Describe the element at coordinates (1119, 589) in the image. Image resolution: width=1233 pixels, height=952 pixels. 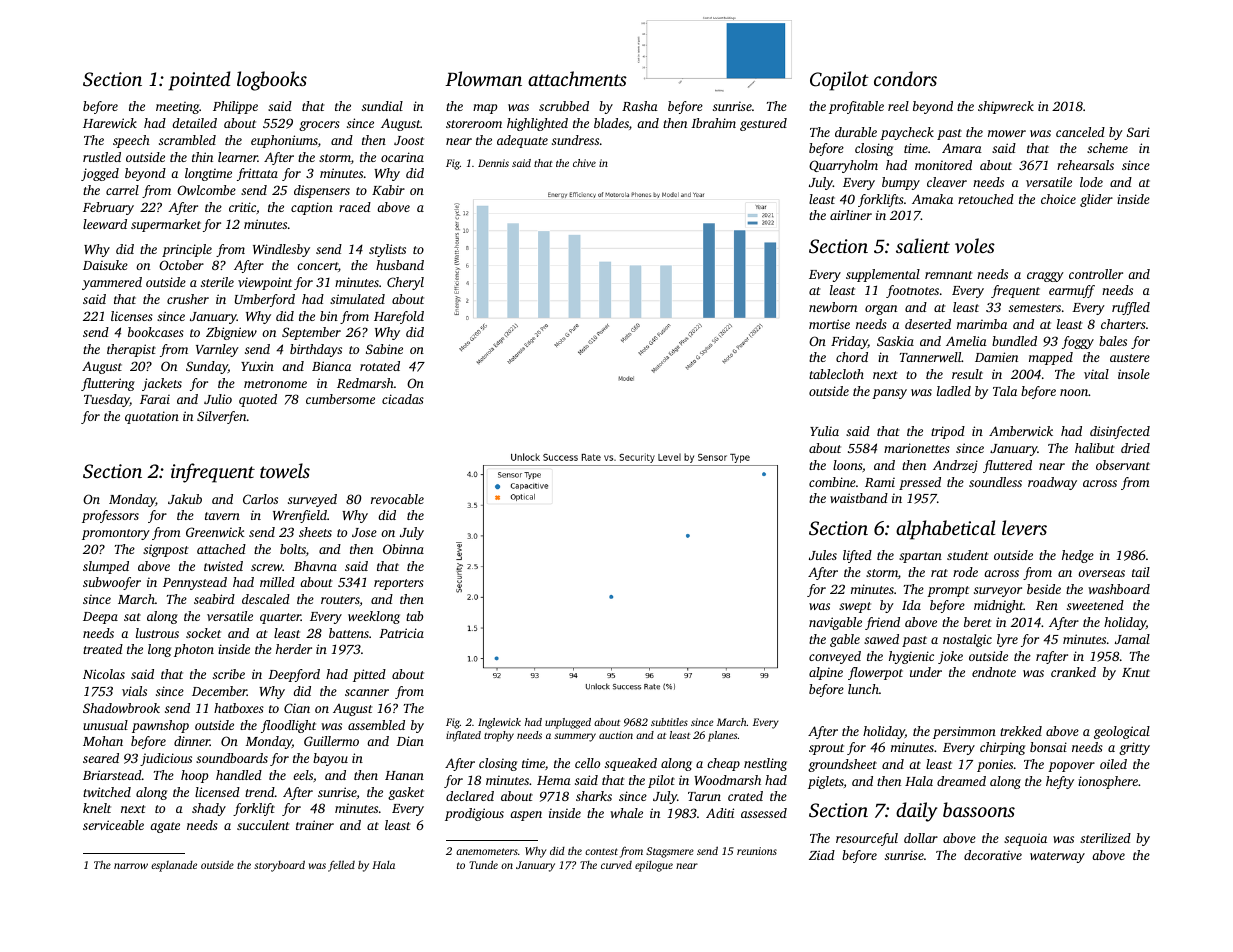
I see `washboard` at that location.
